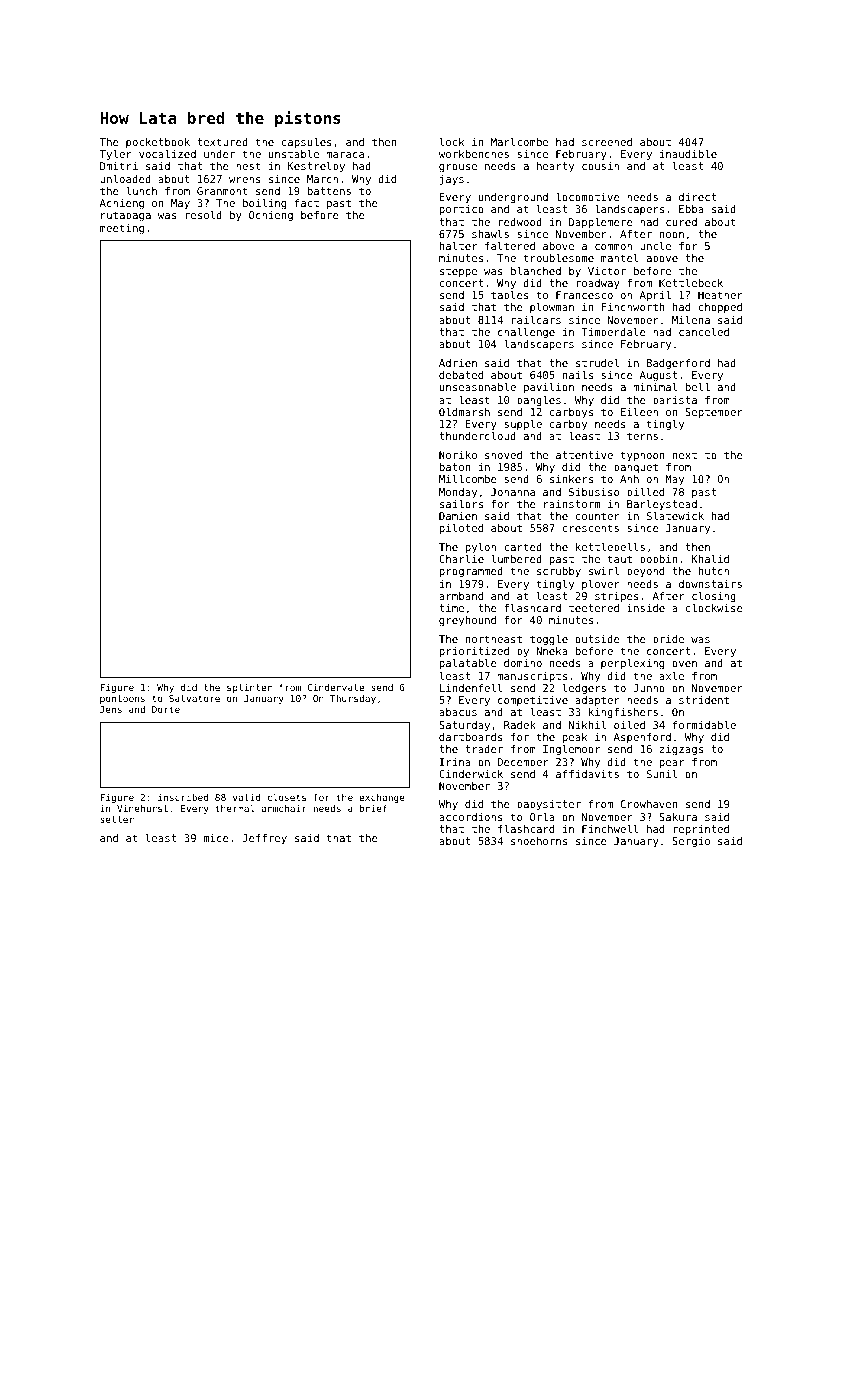  What do you see at coordinates (467, 621) in the screenshot?
I see `greyhound` at bounding box center [467, 621].
